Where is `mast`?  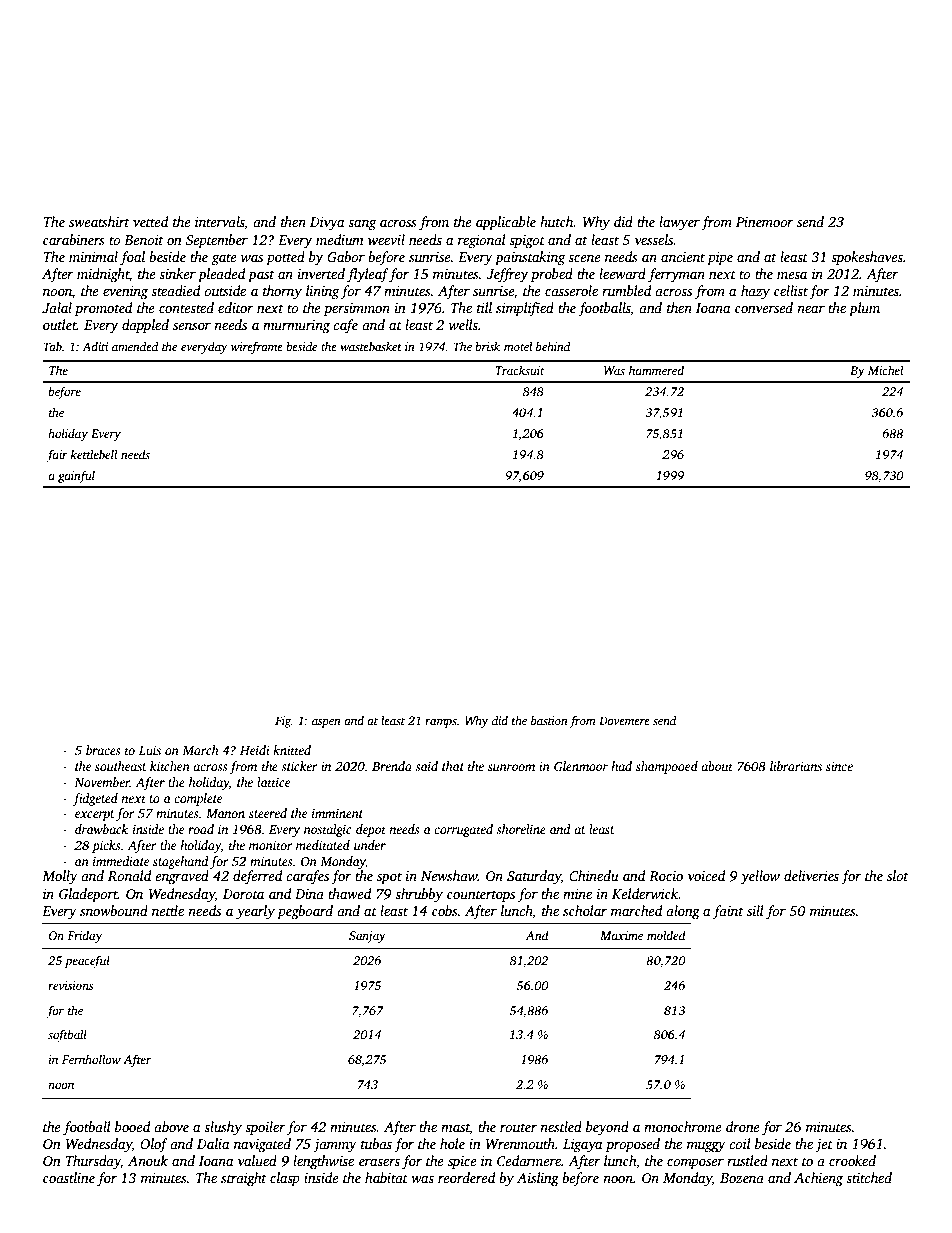
mast is located at coordinates (455, 1127).
